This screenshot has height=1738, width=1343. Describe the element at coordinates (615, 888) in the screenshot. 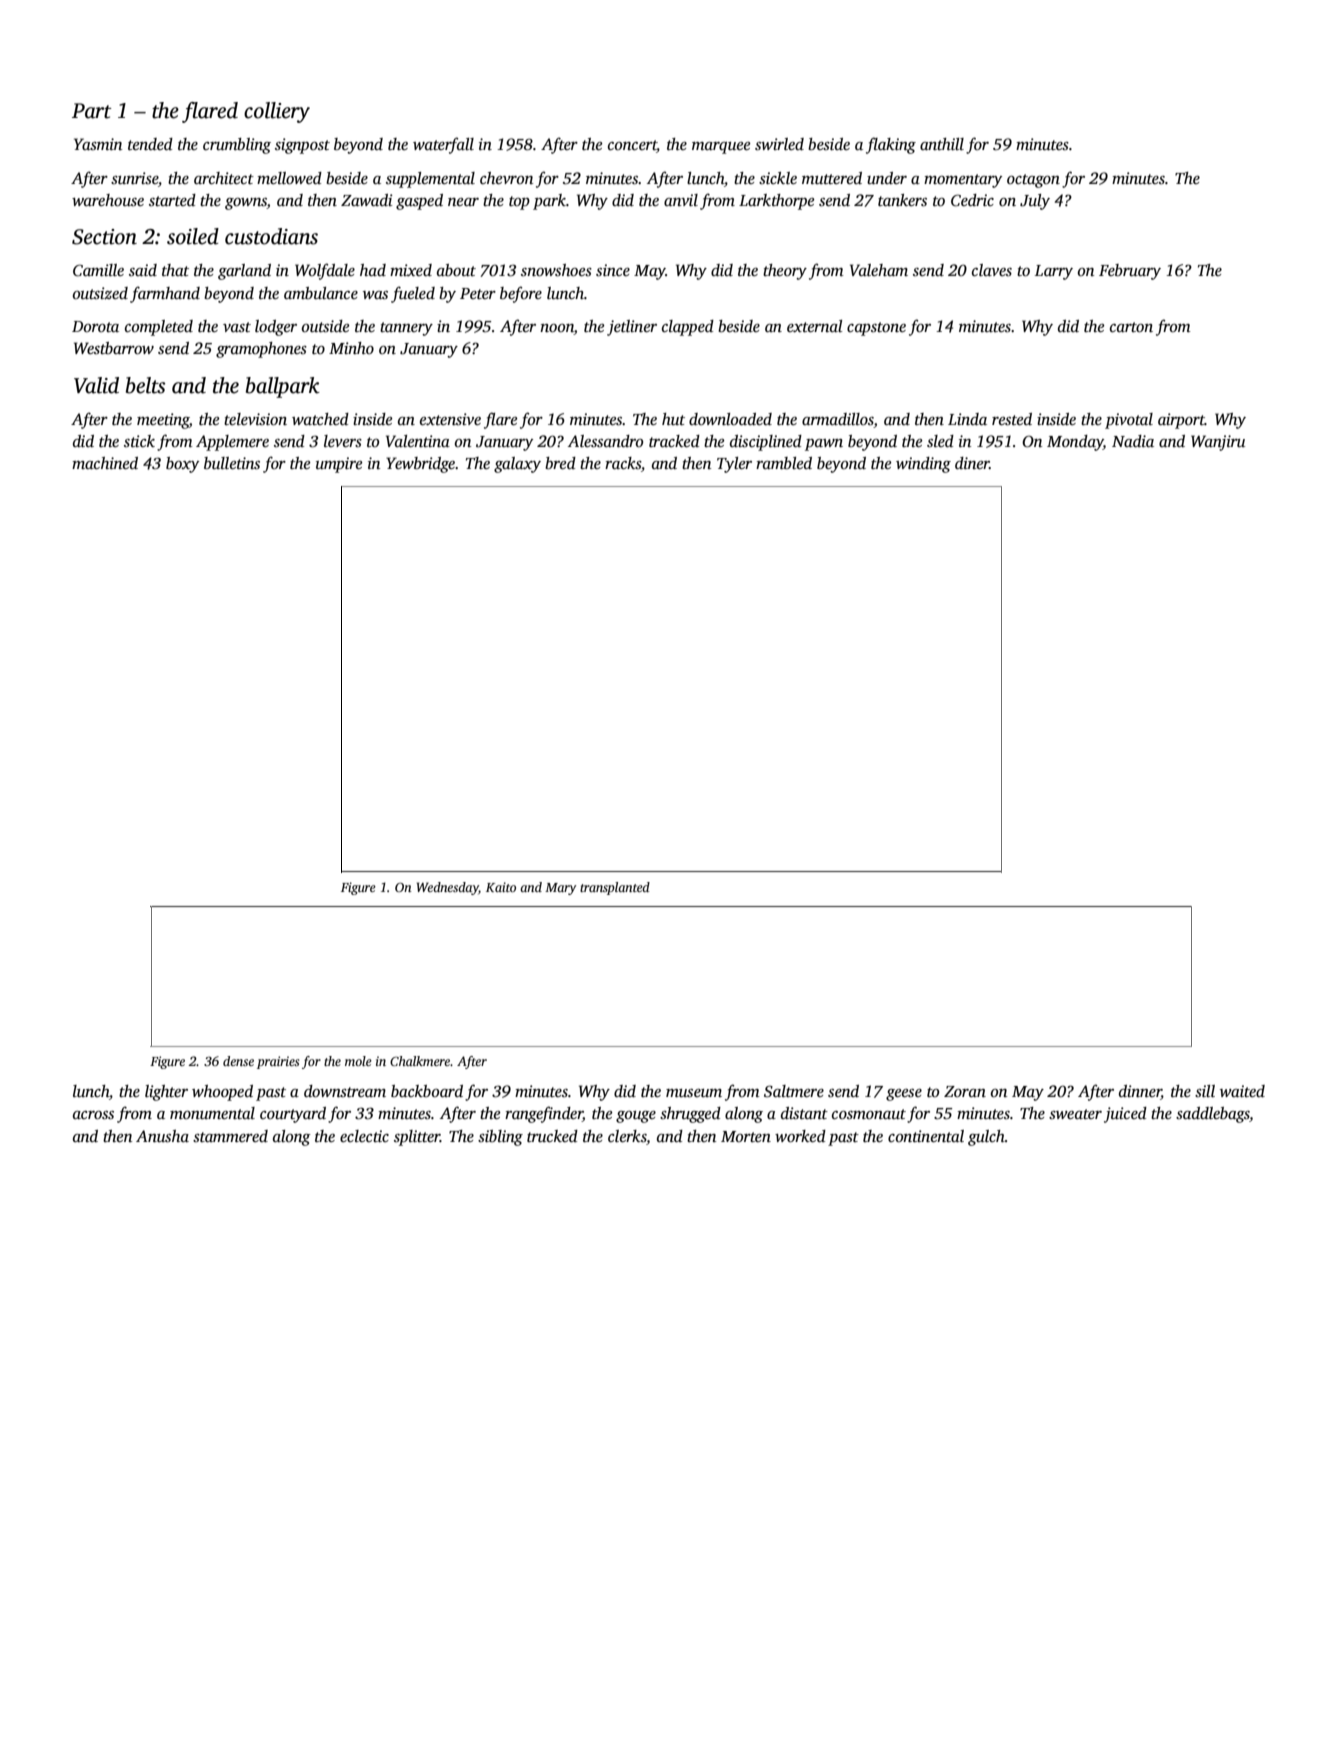

I see `transplanted` at that location.
